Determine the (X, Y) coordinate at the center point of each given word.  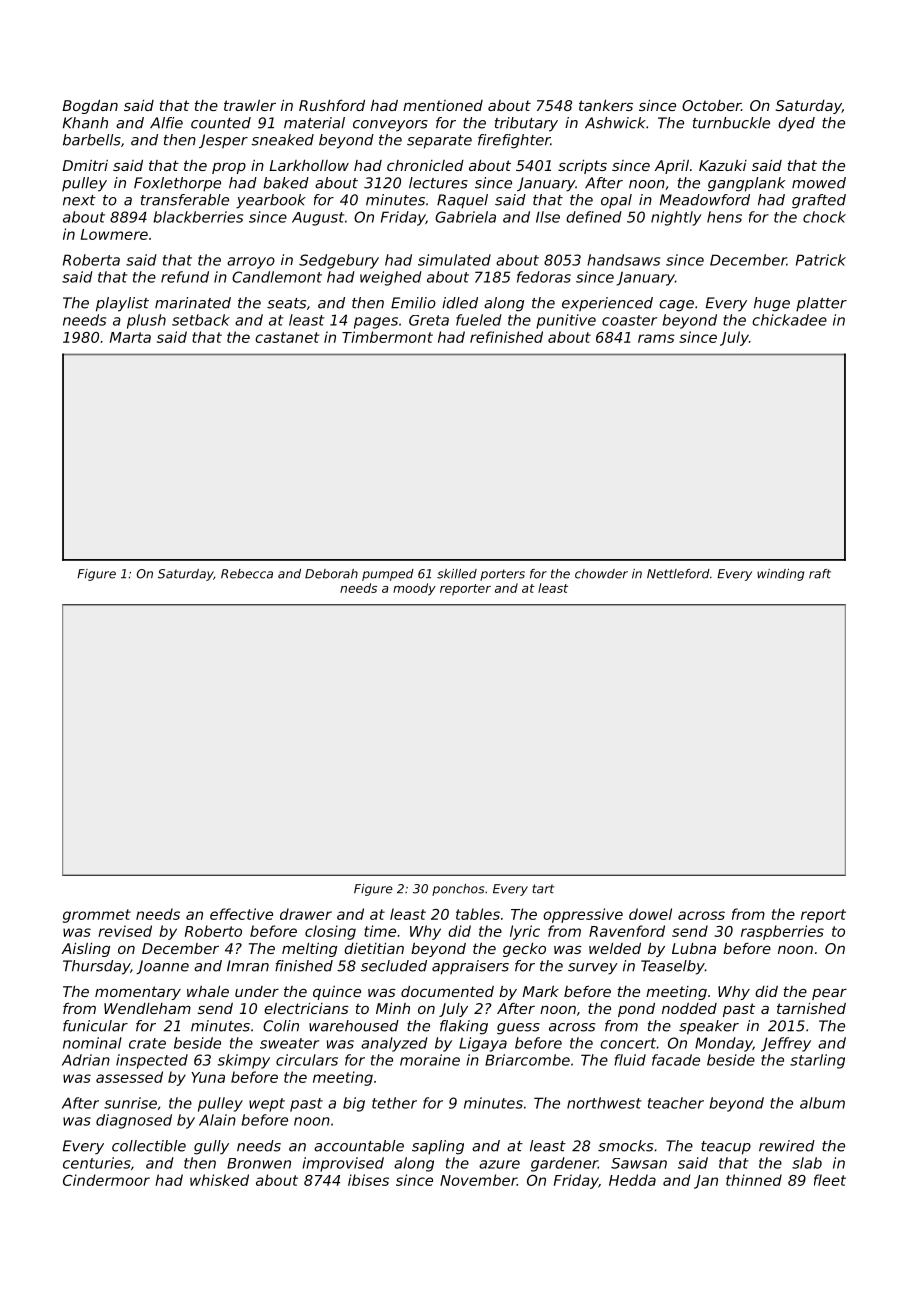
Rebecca (247, 574)
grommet (97, 916)
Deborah (331, 574)
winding (780, 575)
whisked (219, 1180)
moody (414, 589)
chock (824, 217)
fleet (830, 1180)
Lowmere (114, 234)
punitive (566, 321)
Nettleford (678, 574)
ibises (368, 1180)
